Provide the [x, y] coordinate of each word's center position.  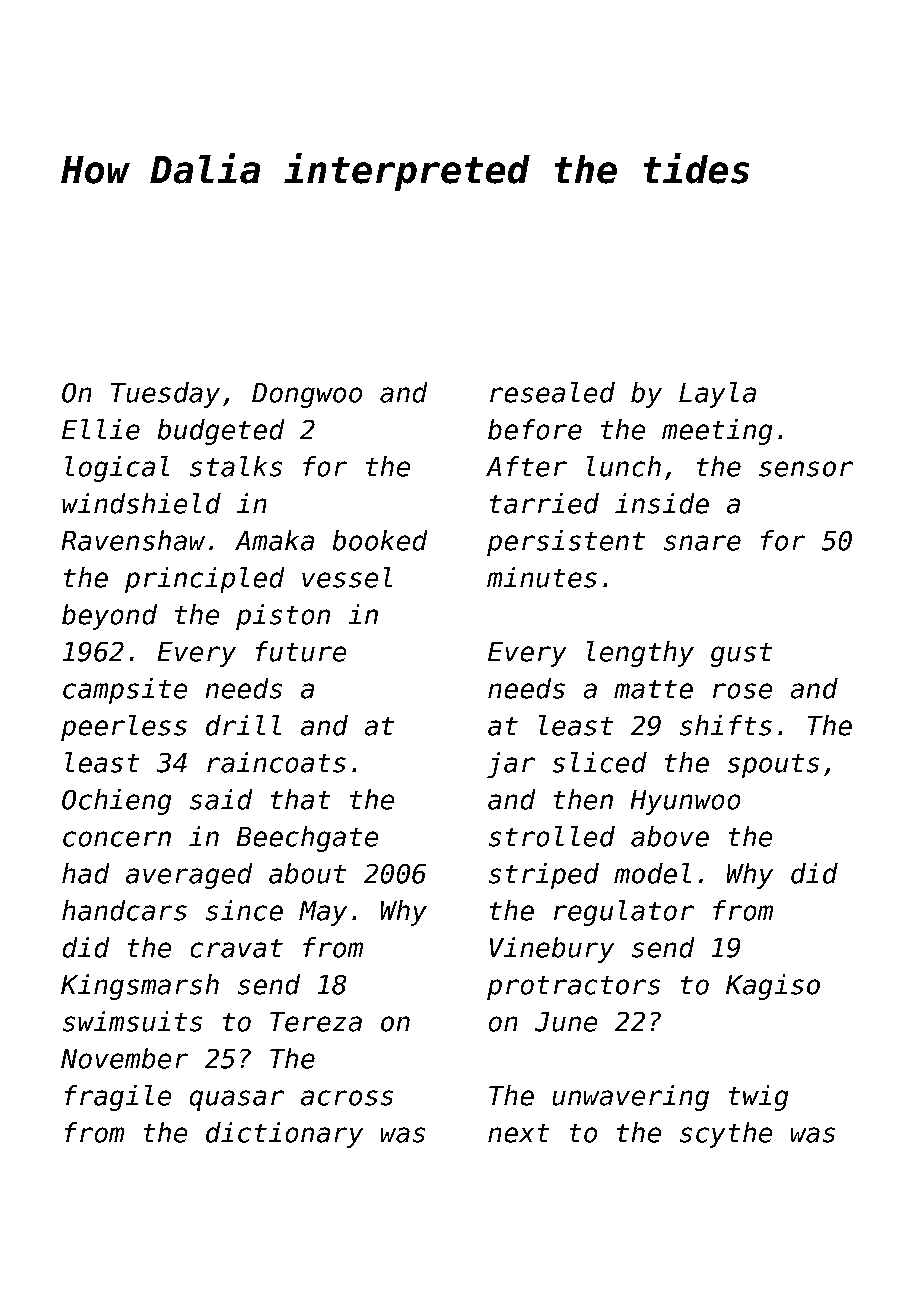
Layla [717, 395]
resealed [552, 392]
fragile [118, 1098]
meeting [717, 432]
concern [117, 839]
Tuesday [165, 395]
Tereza [316, 1022]
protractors [573, 988]
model [652, 873]
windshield [141, 503]
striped [544, 876]
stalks [236, 466]
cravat [237, 948]
